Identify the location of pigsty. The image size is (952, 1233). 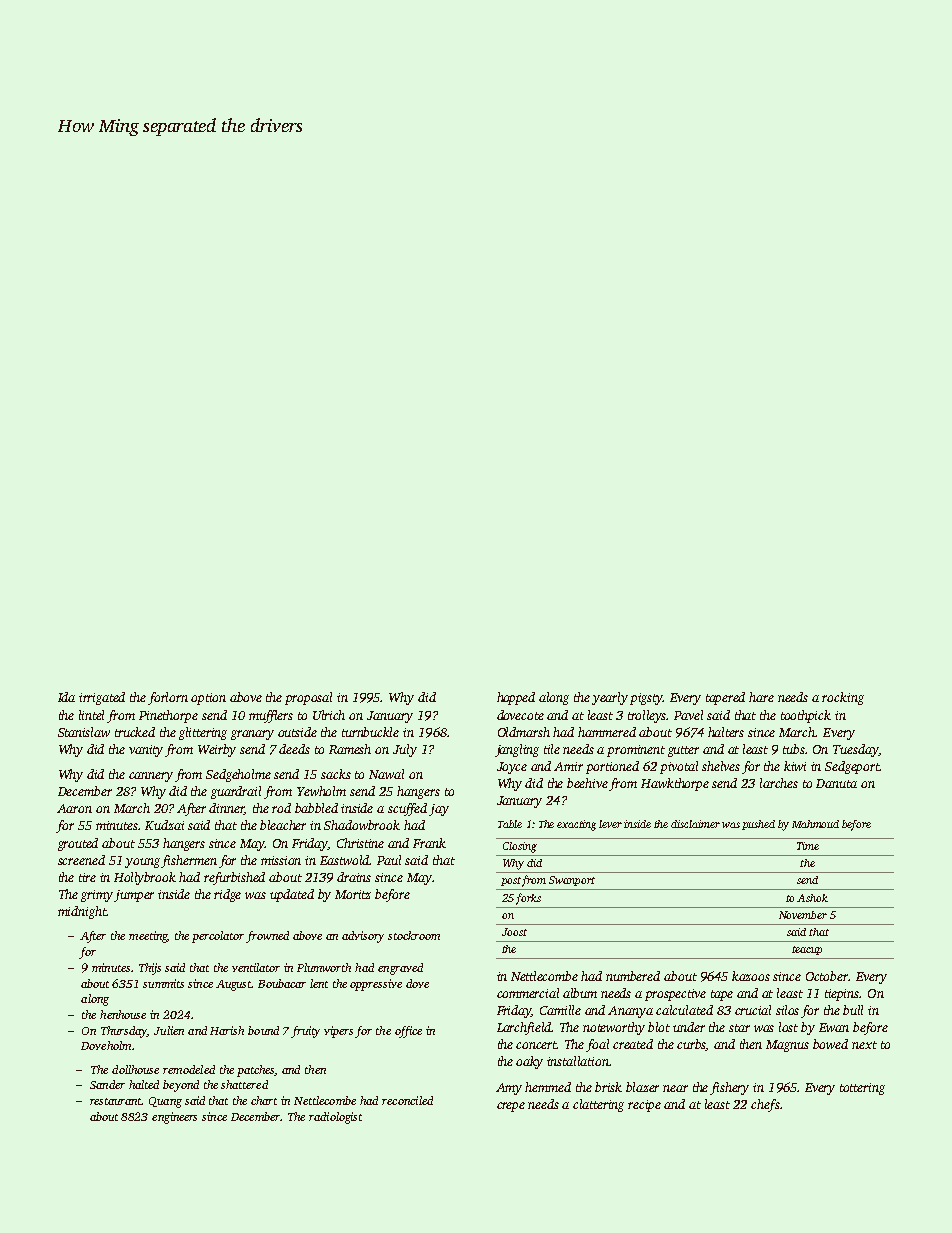
(647, 699).
